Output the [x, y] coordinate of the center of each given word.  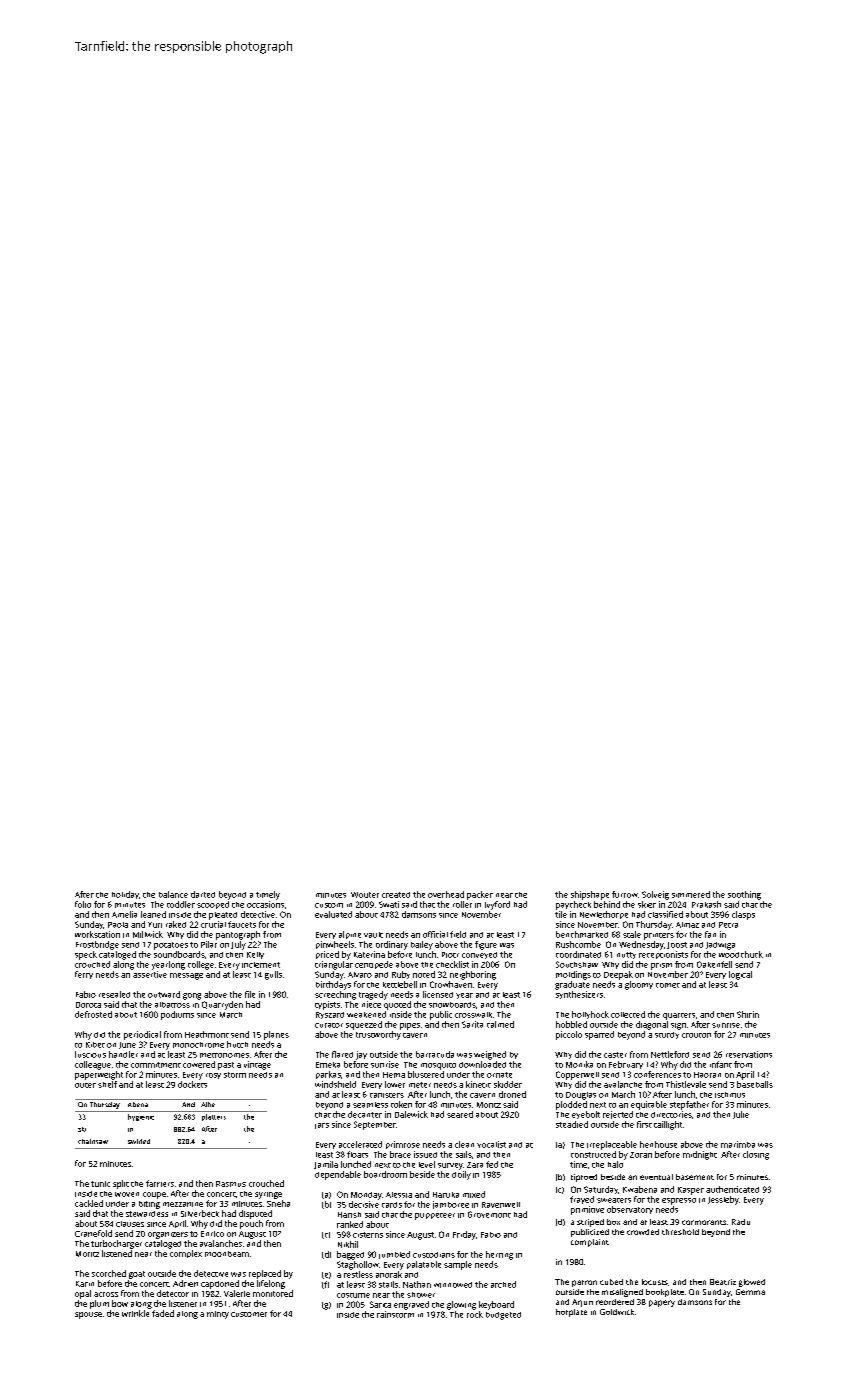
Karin [85, 1284]
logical [740, 975]
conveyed [479, 955]
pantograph [238, 935]
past [226, 1066]
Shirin [748, 1014]
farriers [160, 1183]
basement [695, 1177]
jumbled [394, 1255]
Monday [366, 1196]
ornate [499, 1075]
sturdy [667, 1035]
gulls [273, 975]
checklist [452, 964]
